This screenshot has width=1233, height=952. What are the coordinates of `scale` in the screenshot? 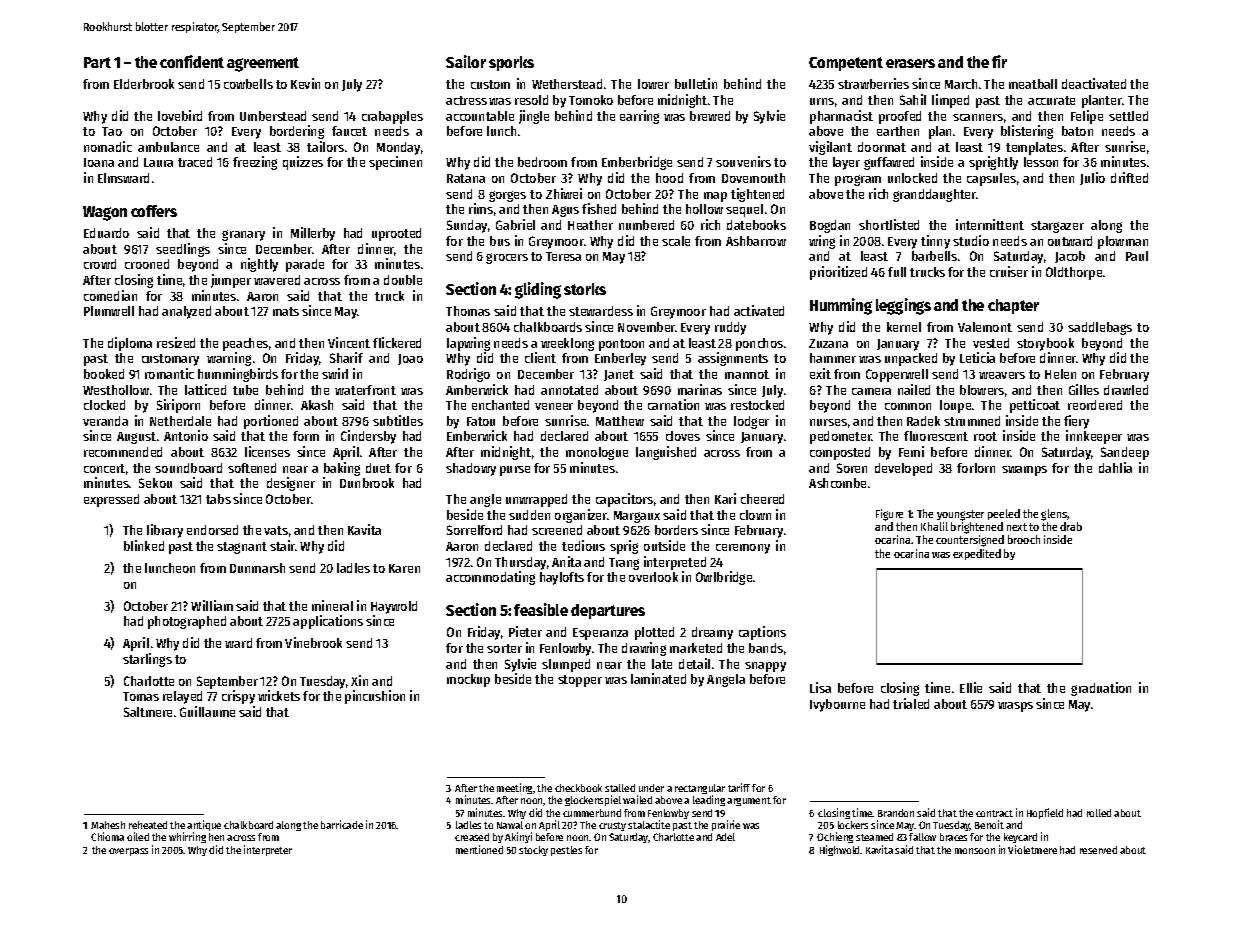 It's located at (676, 241).
